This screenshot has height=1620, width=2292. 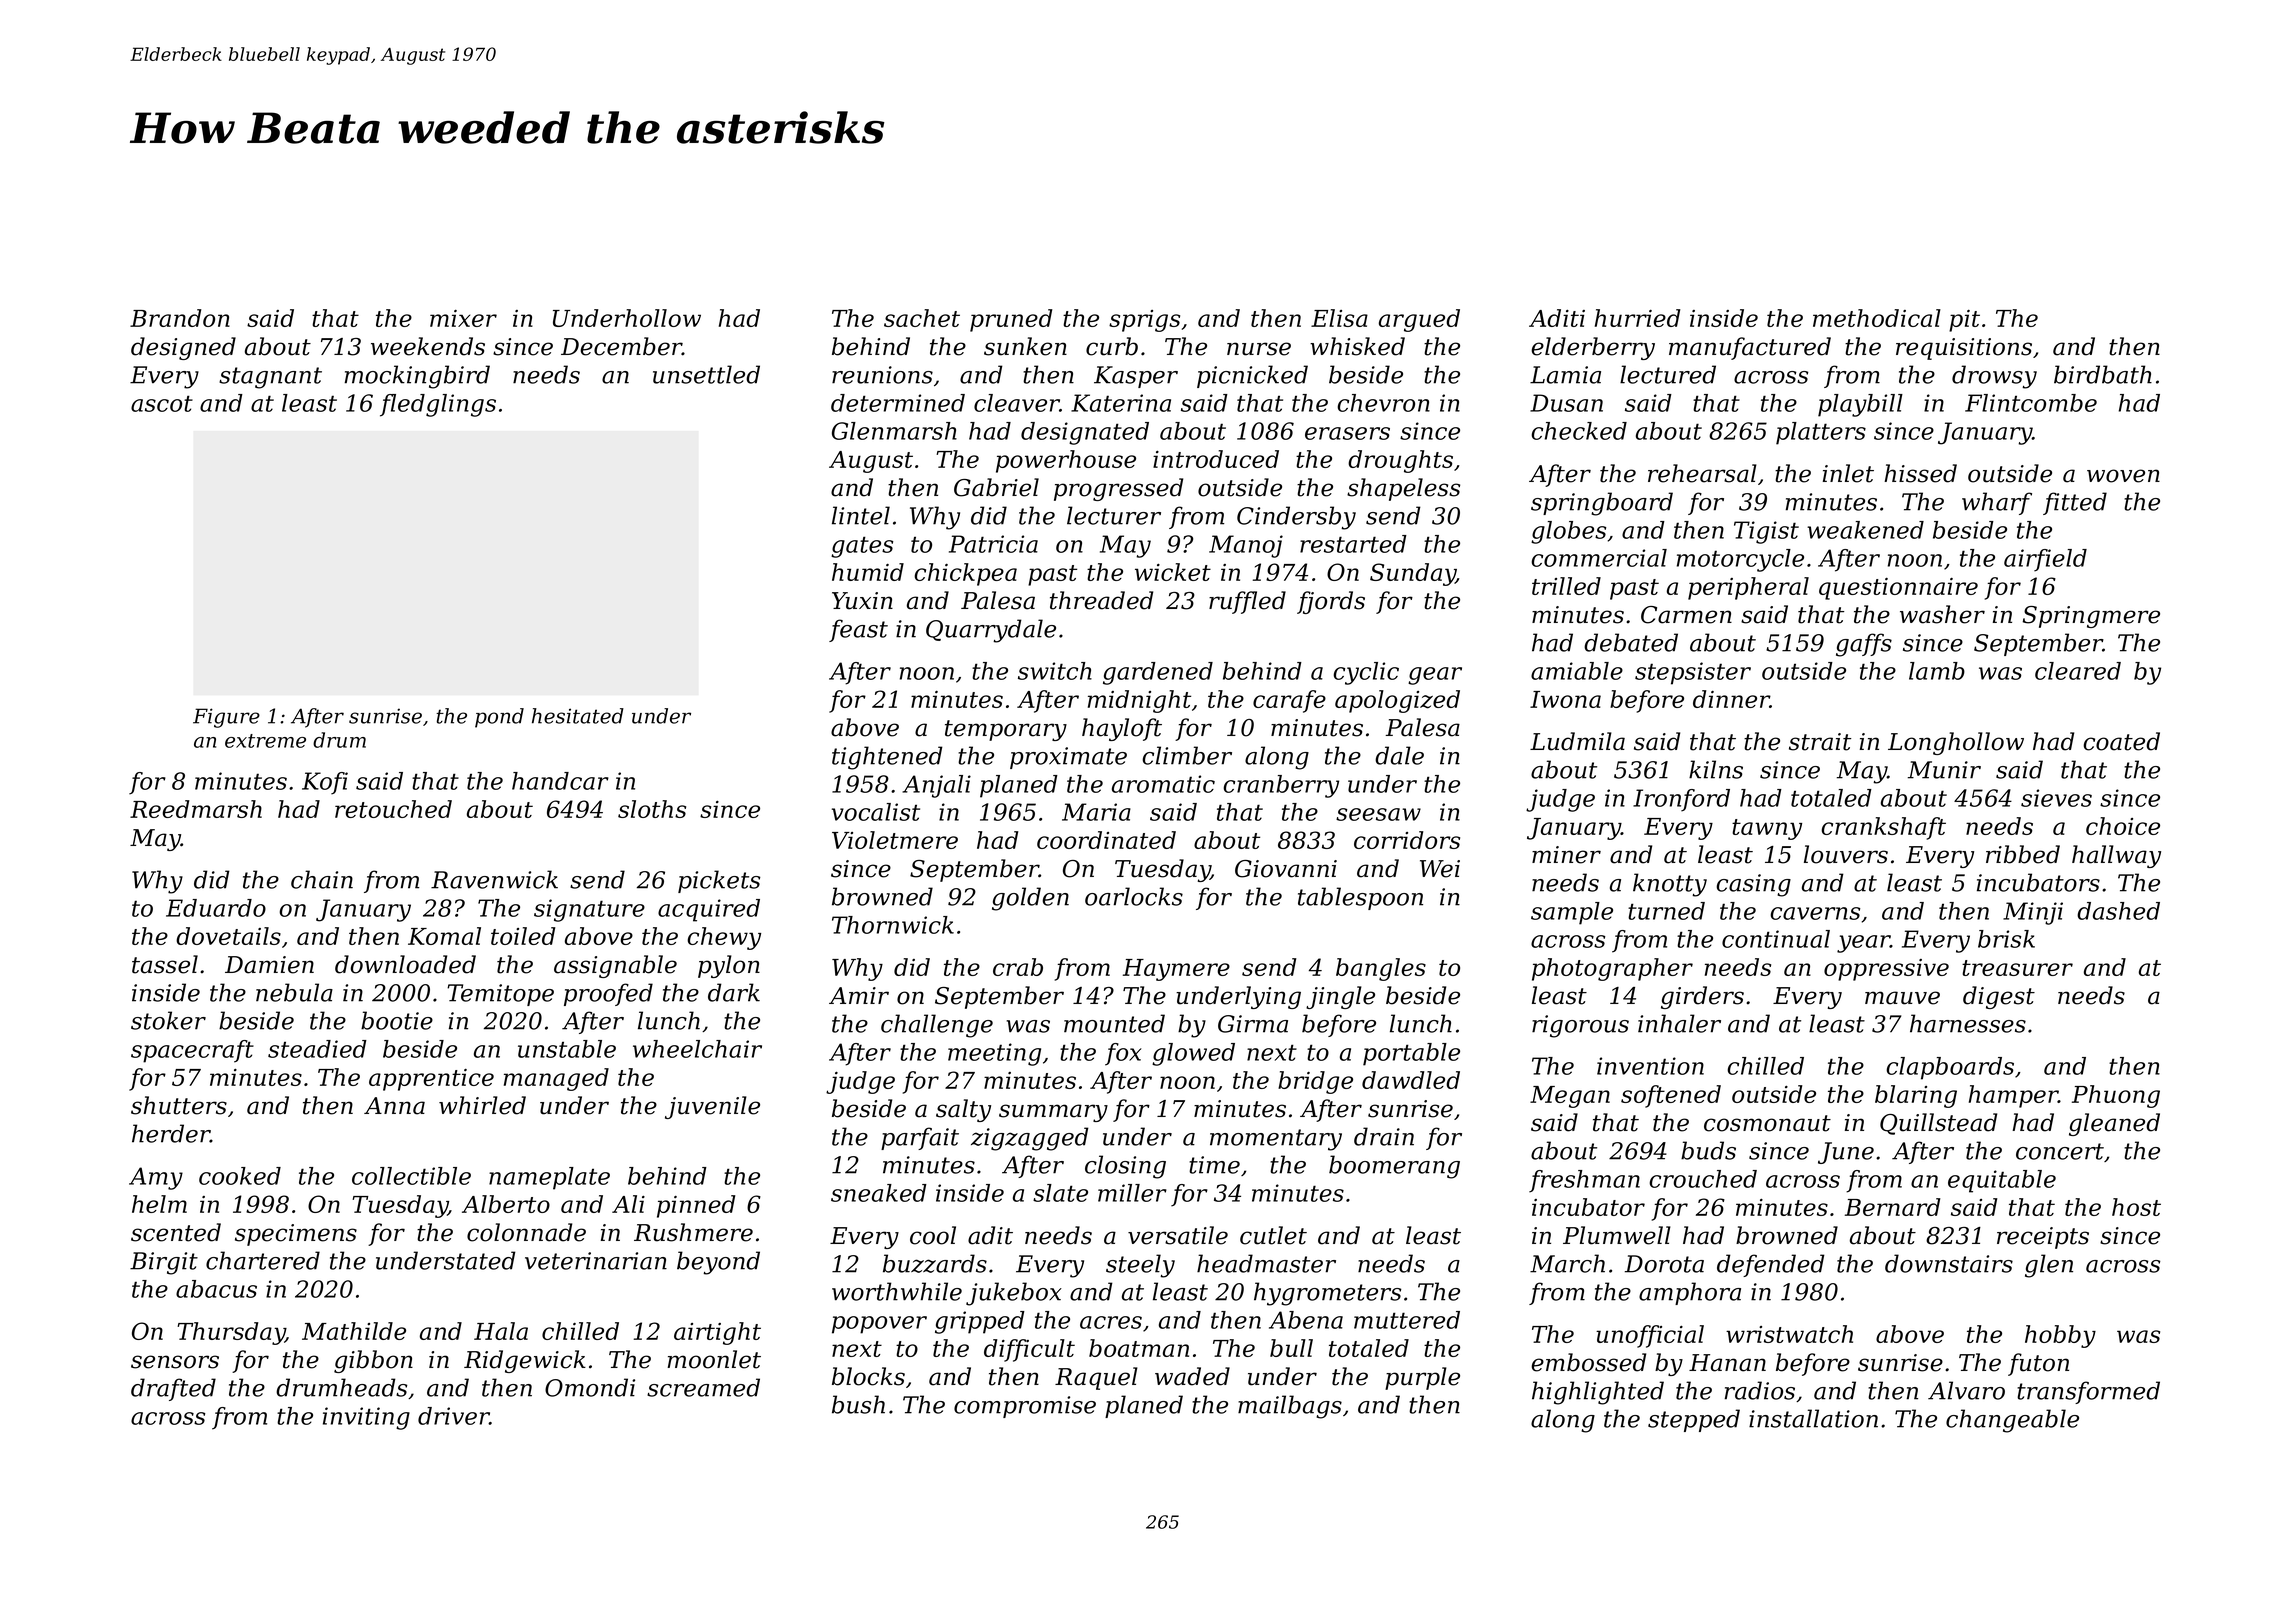 I want to click on hesitated, so click(x=578, y=716).
